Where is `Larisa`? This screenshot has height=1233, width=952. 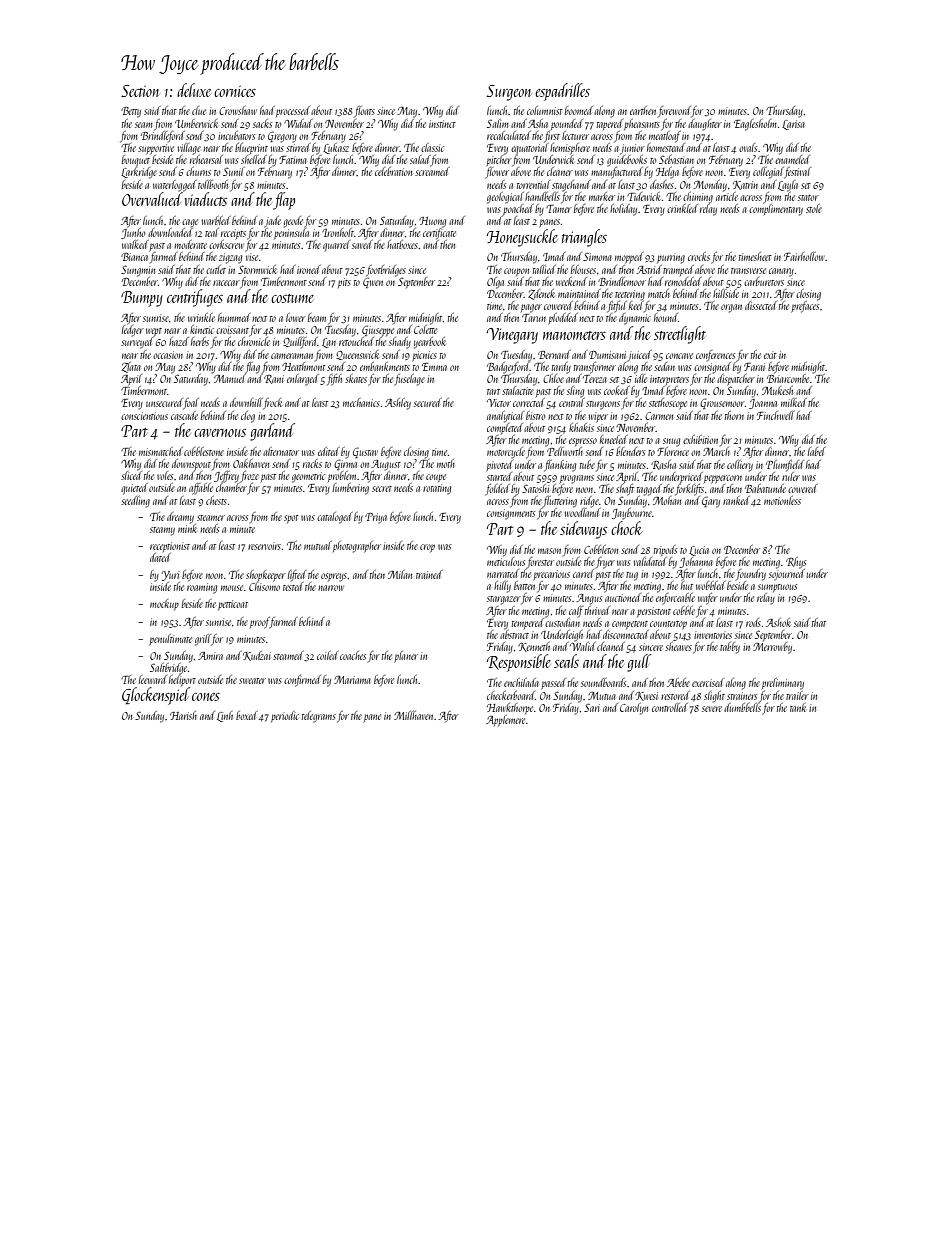 Larisa is located at coordinates (793, 125).
